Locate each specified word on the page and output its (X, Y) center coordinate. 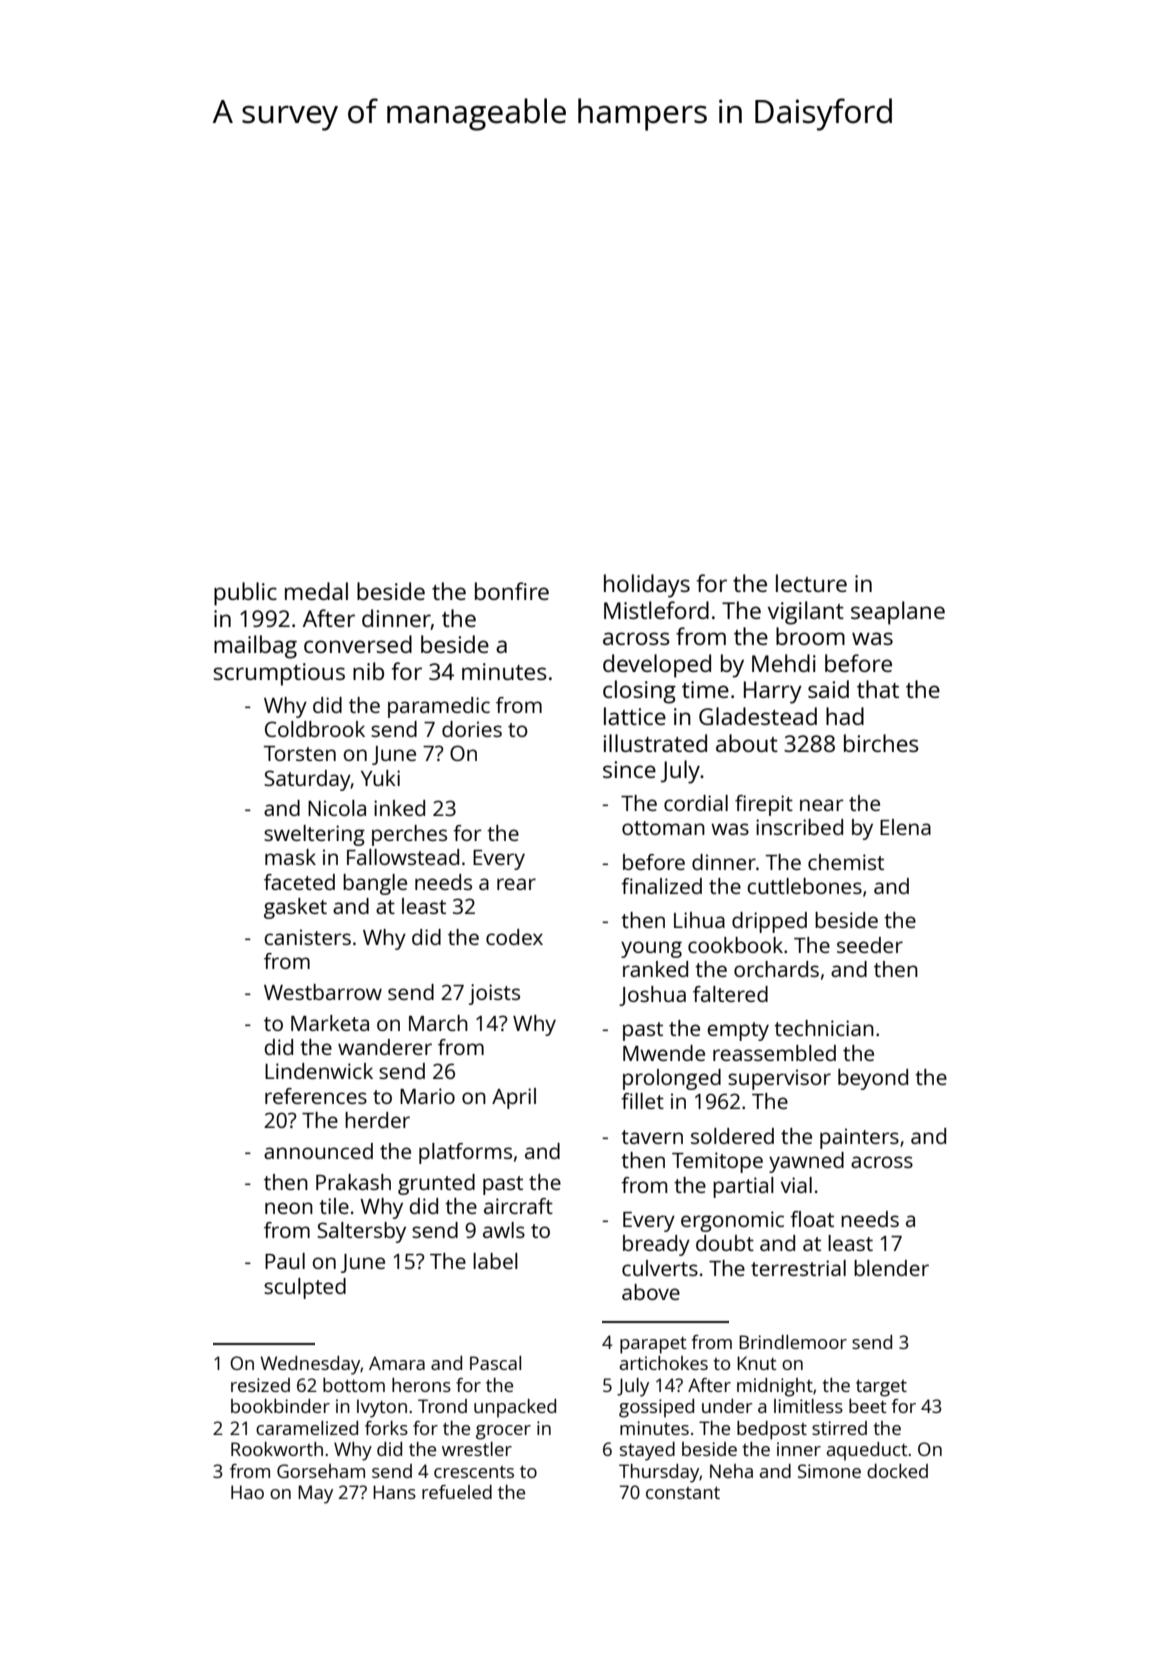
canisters (307, 937)
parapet (653, 1345)
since (629, 769)
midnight (775, 1387)
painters (859, 1138)
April (514, 1098)
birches (881, 743)
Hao (247, 1492)
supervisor (779, 1079)
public (245, 594)
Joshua (652, 996)
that (878, 689)
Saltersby (361, 1232)
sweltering (314, 835)
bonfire (512, 591)
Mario (427, 1096)
